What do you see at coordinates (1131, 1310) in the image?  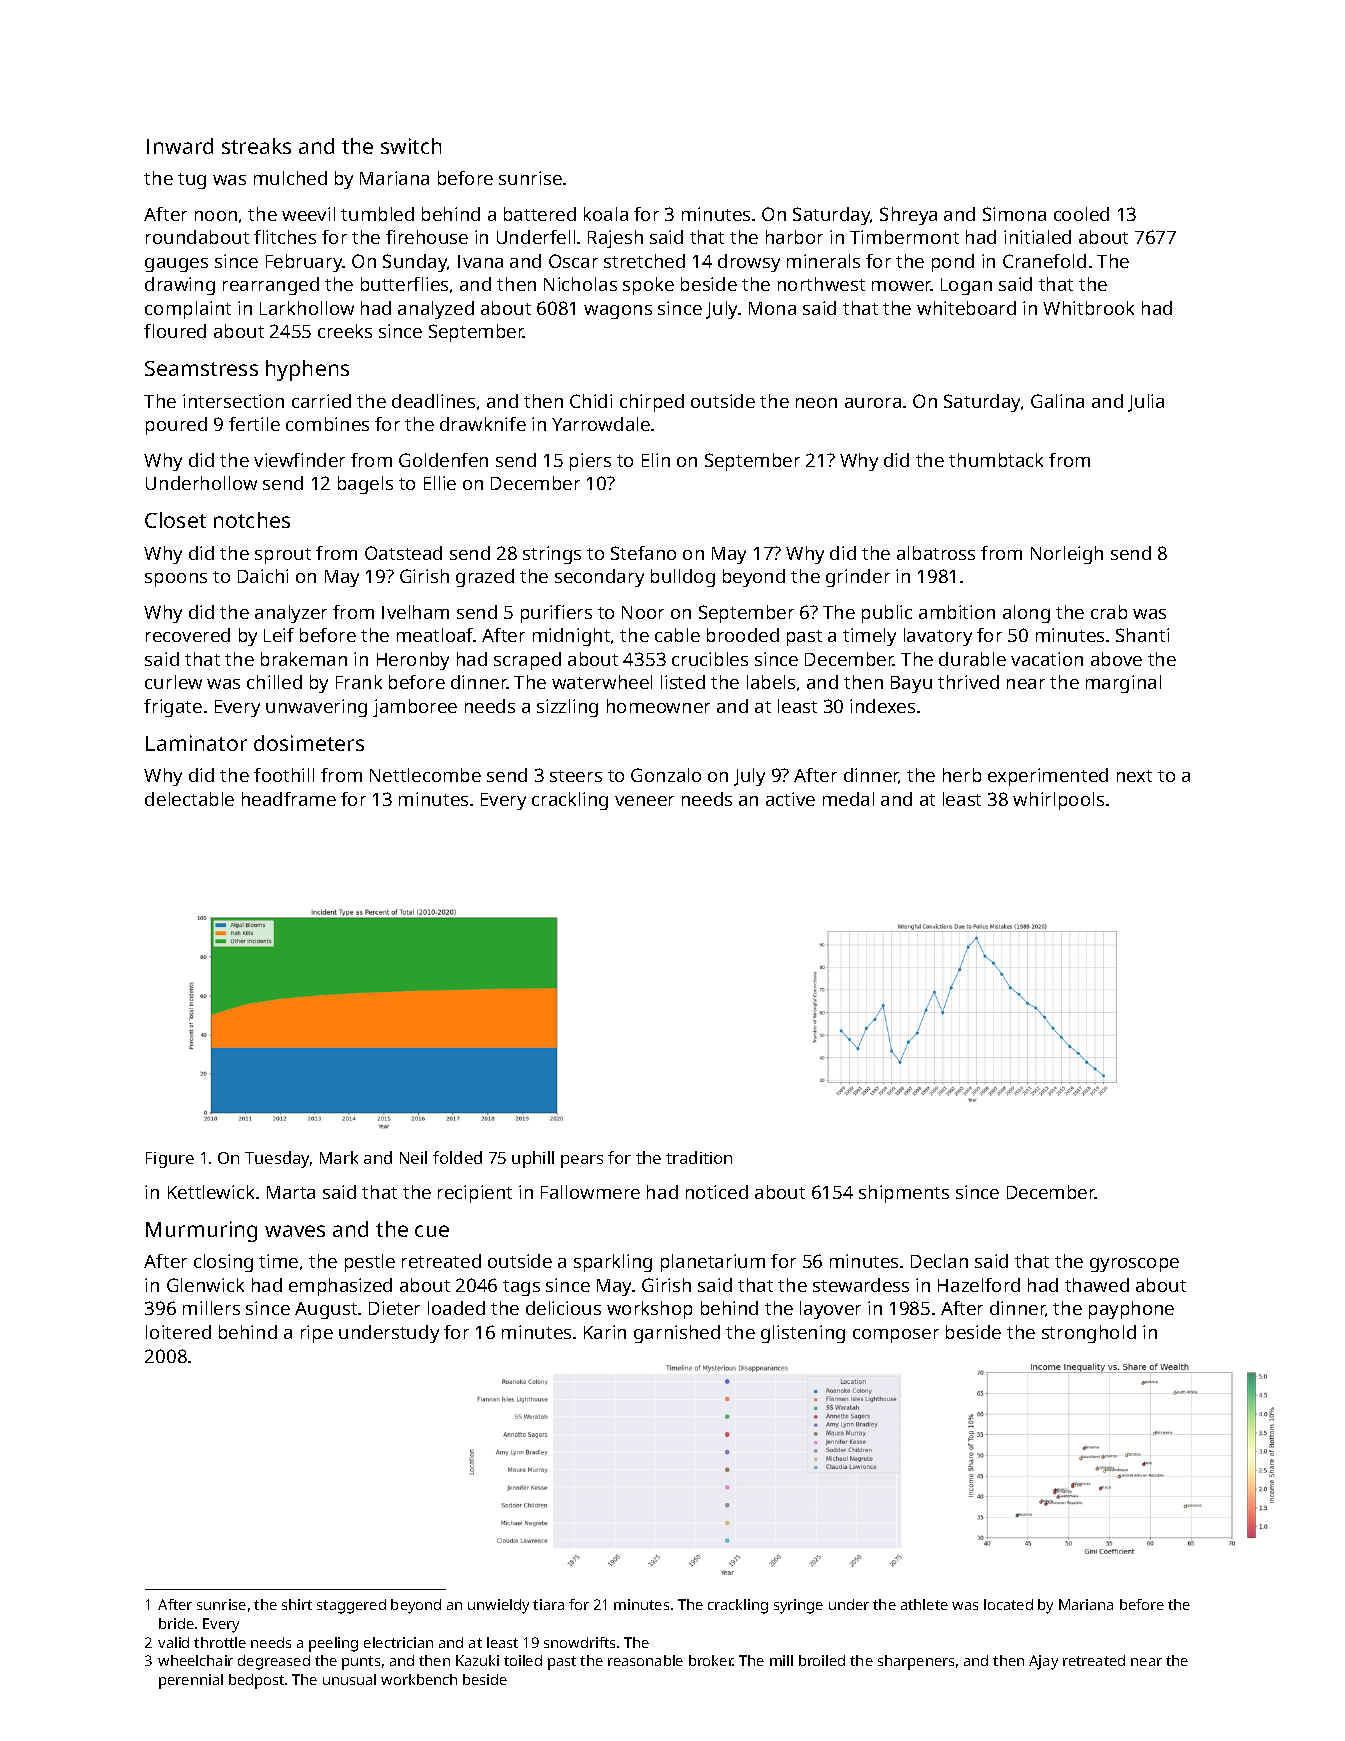 I see `payphone` at bounding box center [1131, 1310].
